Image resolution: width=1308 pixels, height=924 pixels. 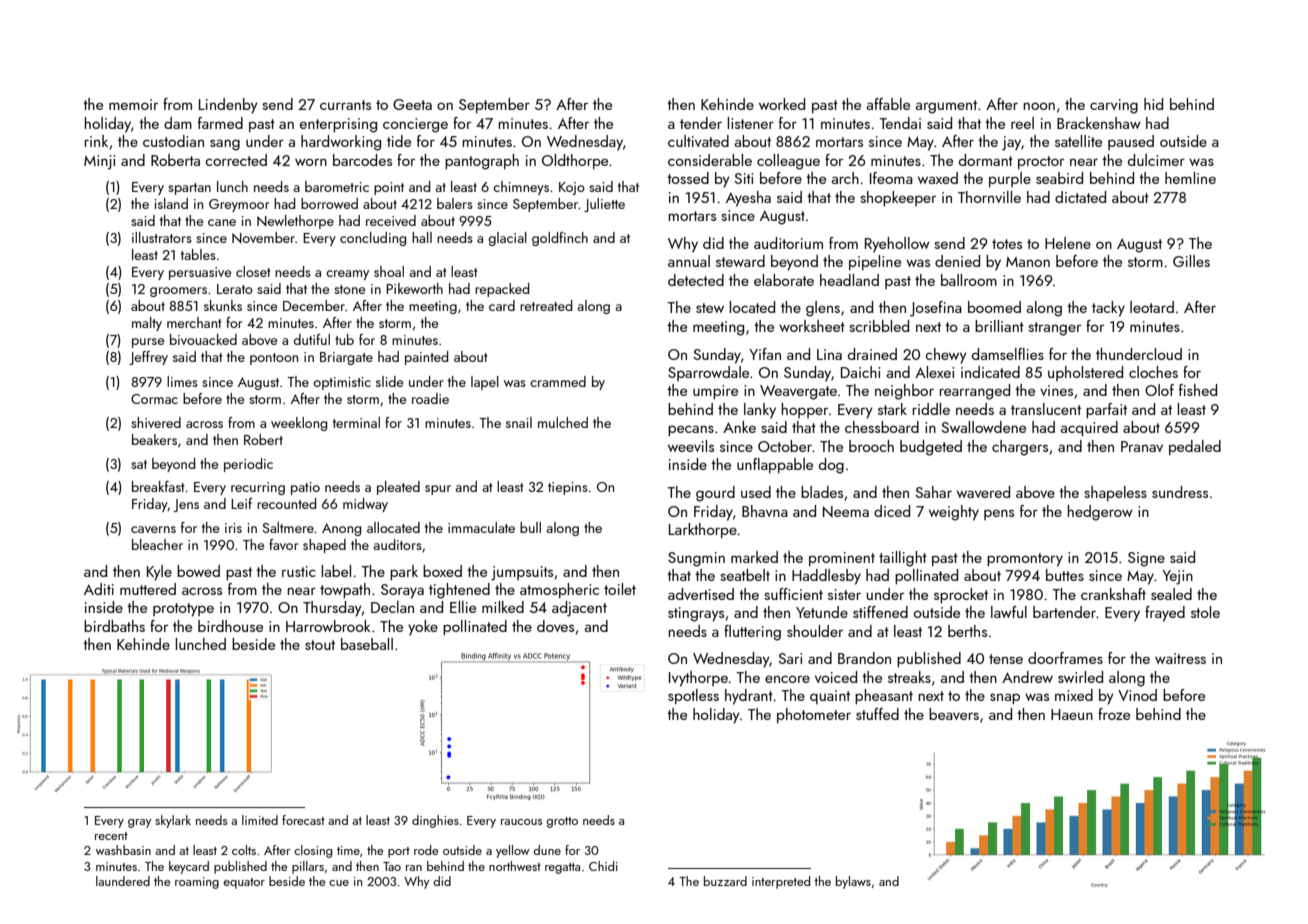 What do you see at coordinates (197, 883) in the page?
I see `roaming` at bounding box center [197, 883].
